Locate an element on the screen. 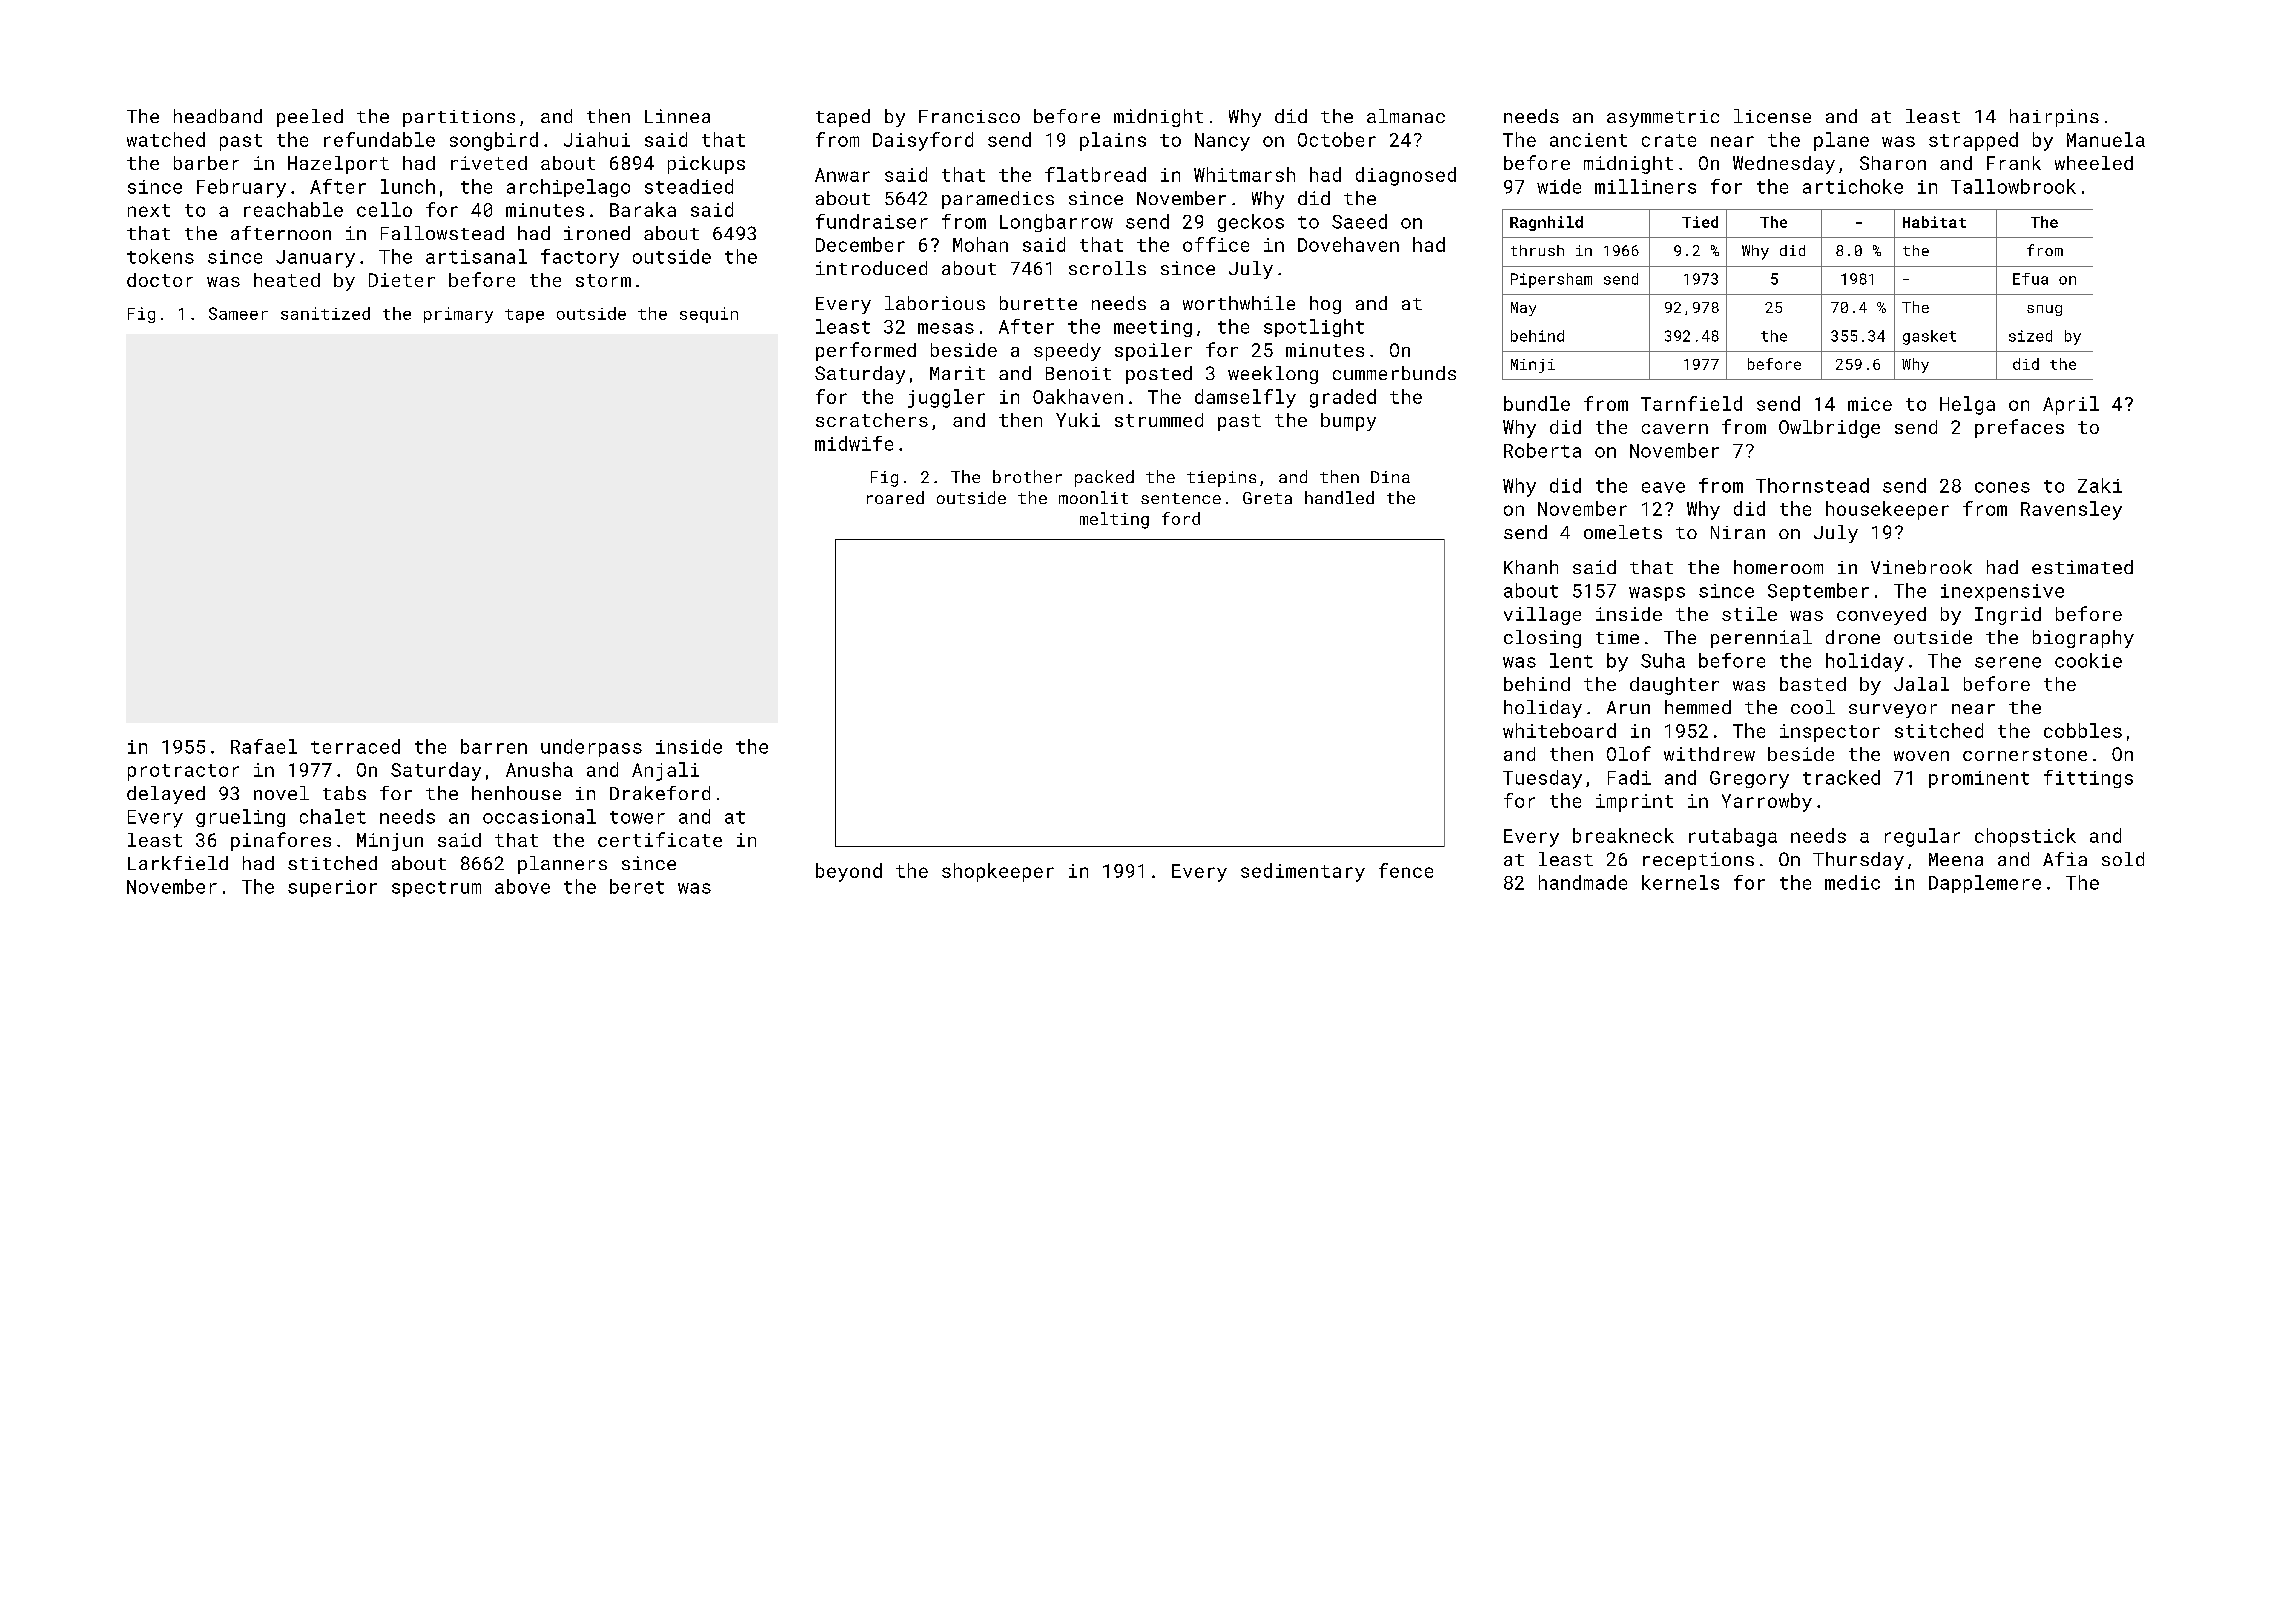  serene is located at coordinates (2008, 662).
